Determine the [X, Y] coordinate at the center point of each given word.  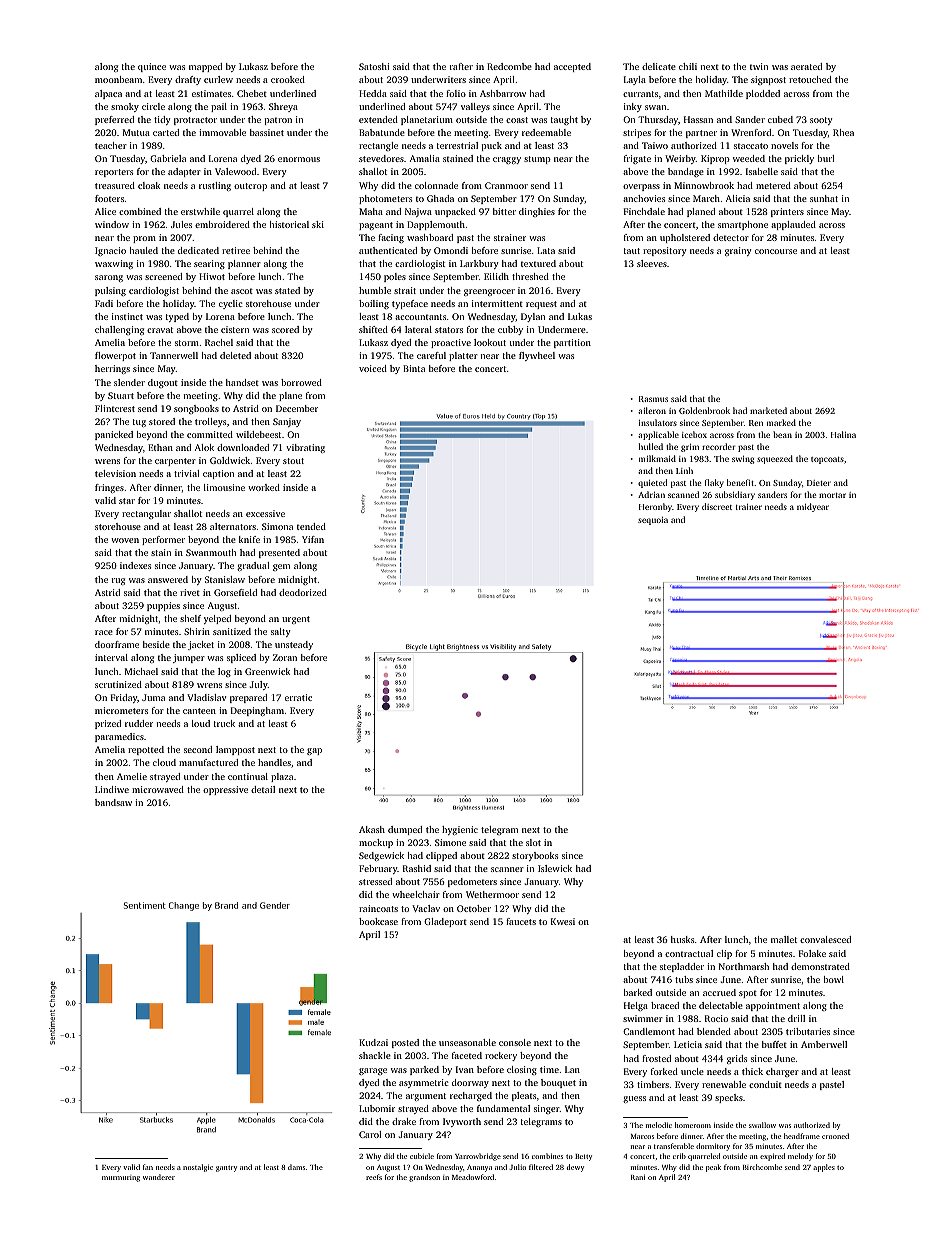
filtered [541, 1167]
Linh [684, 470]
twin [759, 66]
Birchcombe [762, 1167]
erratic [298, 697]
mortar [832, 495]
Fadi [104, 303]
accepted [572, 67]
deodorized [303, 592]
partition [572, 343]
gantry [226, 1168]
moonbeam [118, 79]
